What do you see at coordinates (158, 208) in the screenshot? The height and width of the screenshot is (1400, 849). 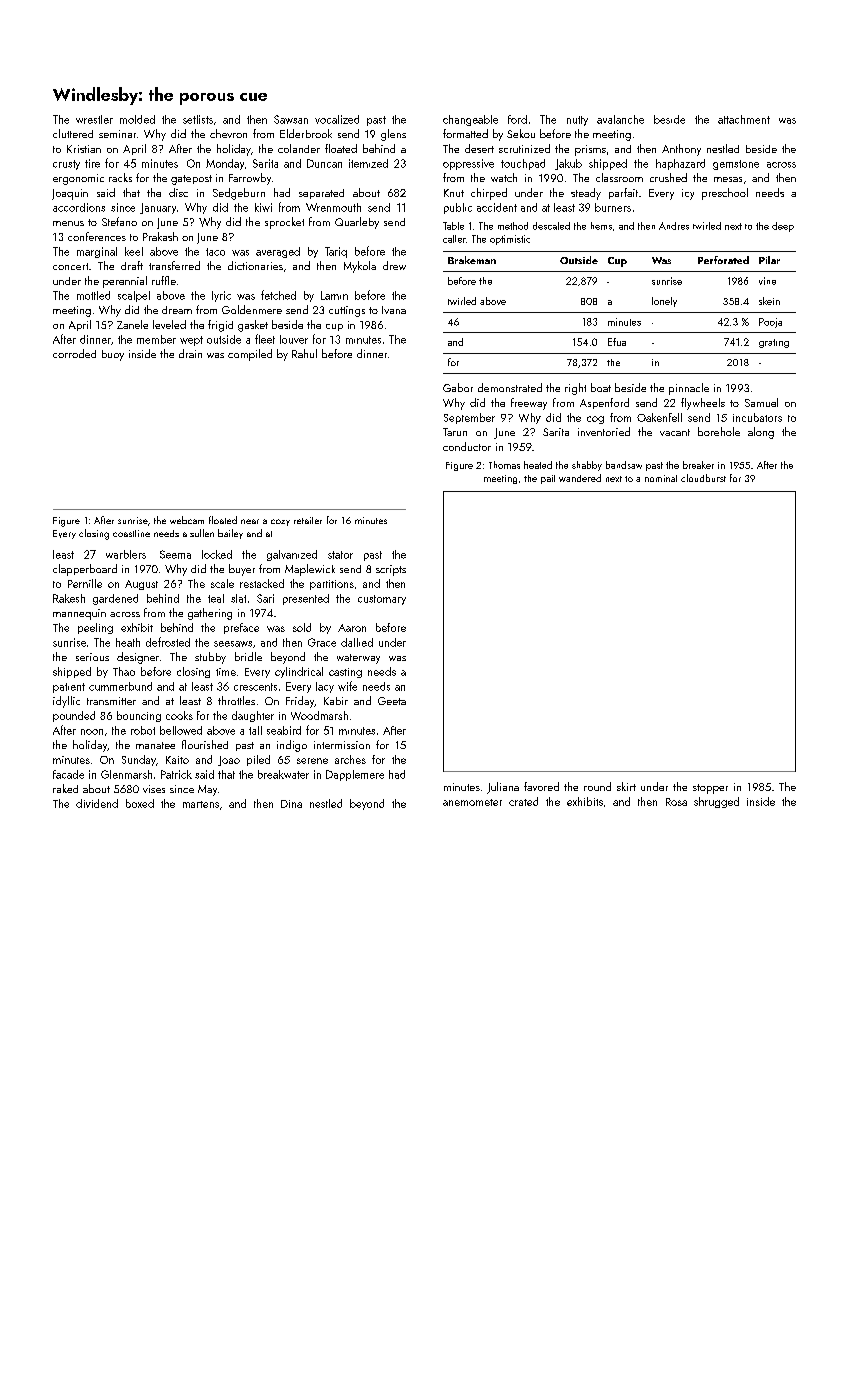 I see `January` at bounding box center [158, 208].
